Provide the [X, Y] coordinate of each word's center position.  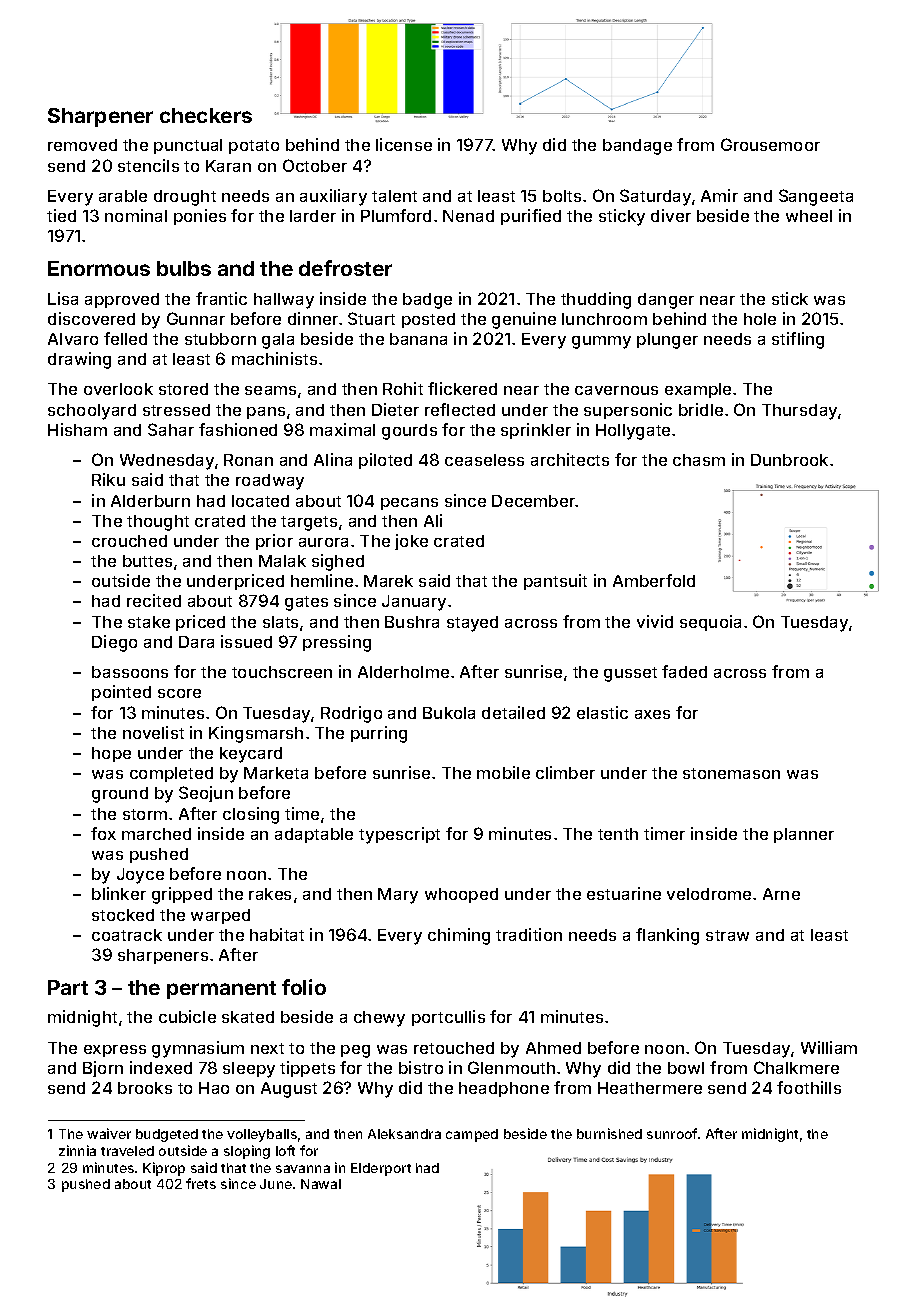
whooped [461, 895]
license [404, 144]
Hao [214, 1088]
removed [82, 145]
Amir [719, 195]
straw [727, 935]
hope [111, 754]
